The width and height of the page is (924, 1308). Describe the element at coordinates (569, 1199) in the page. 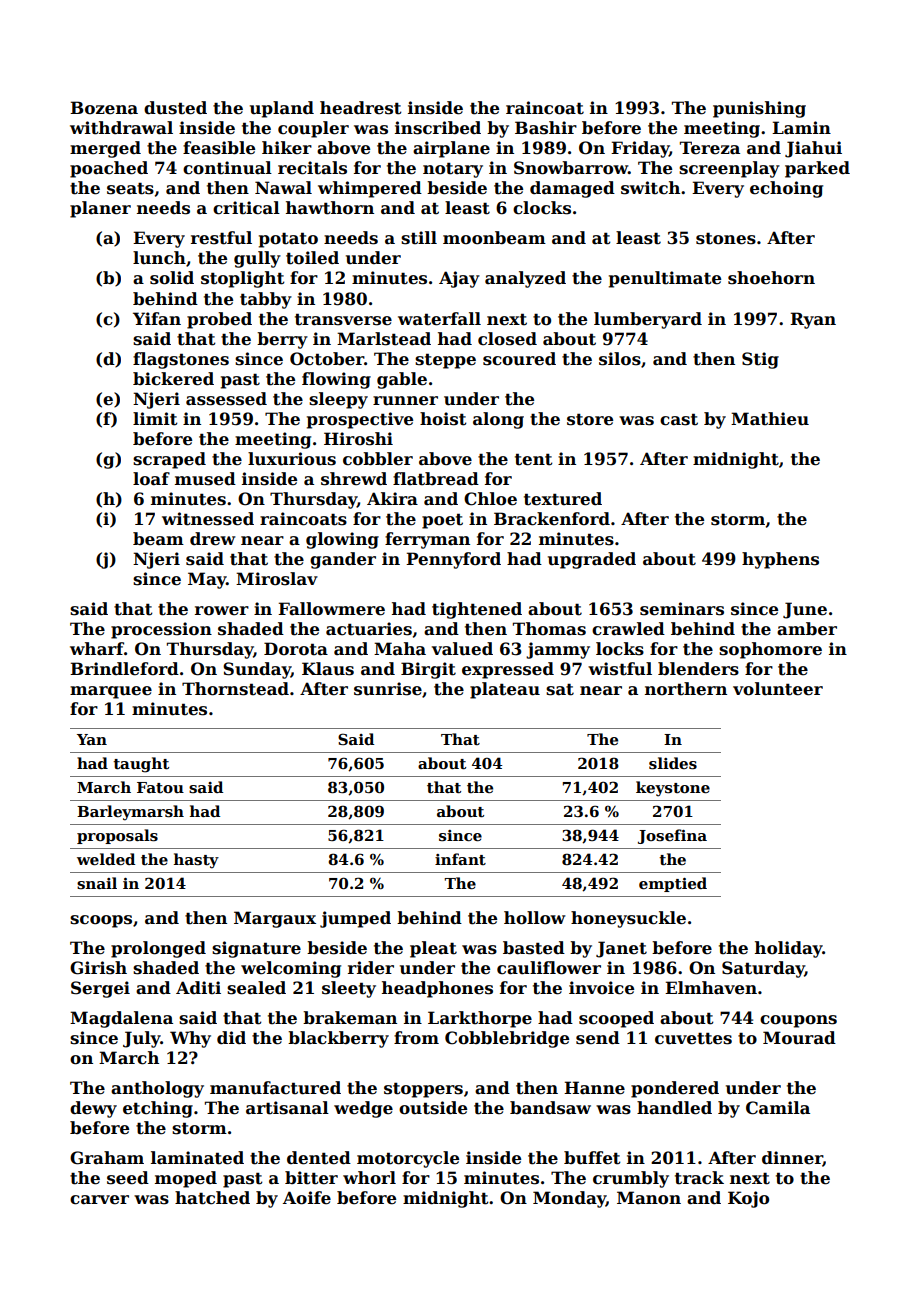

I see `Monday` at that location.
